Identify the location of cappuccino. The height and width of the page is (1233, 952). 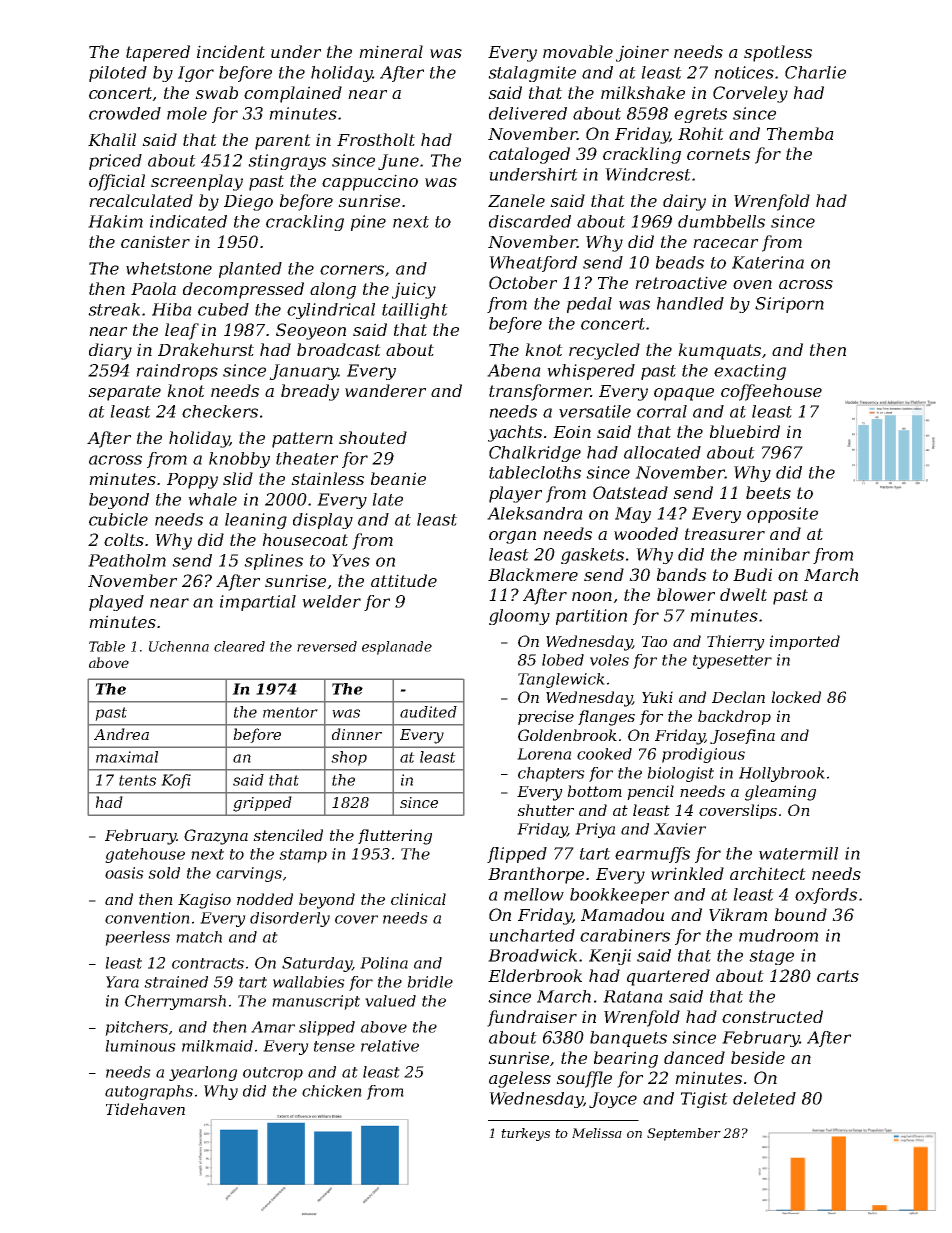
(370, 182).
